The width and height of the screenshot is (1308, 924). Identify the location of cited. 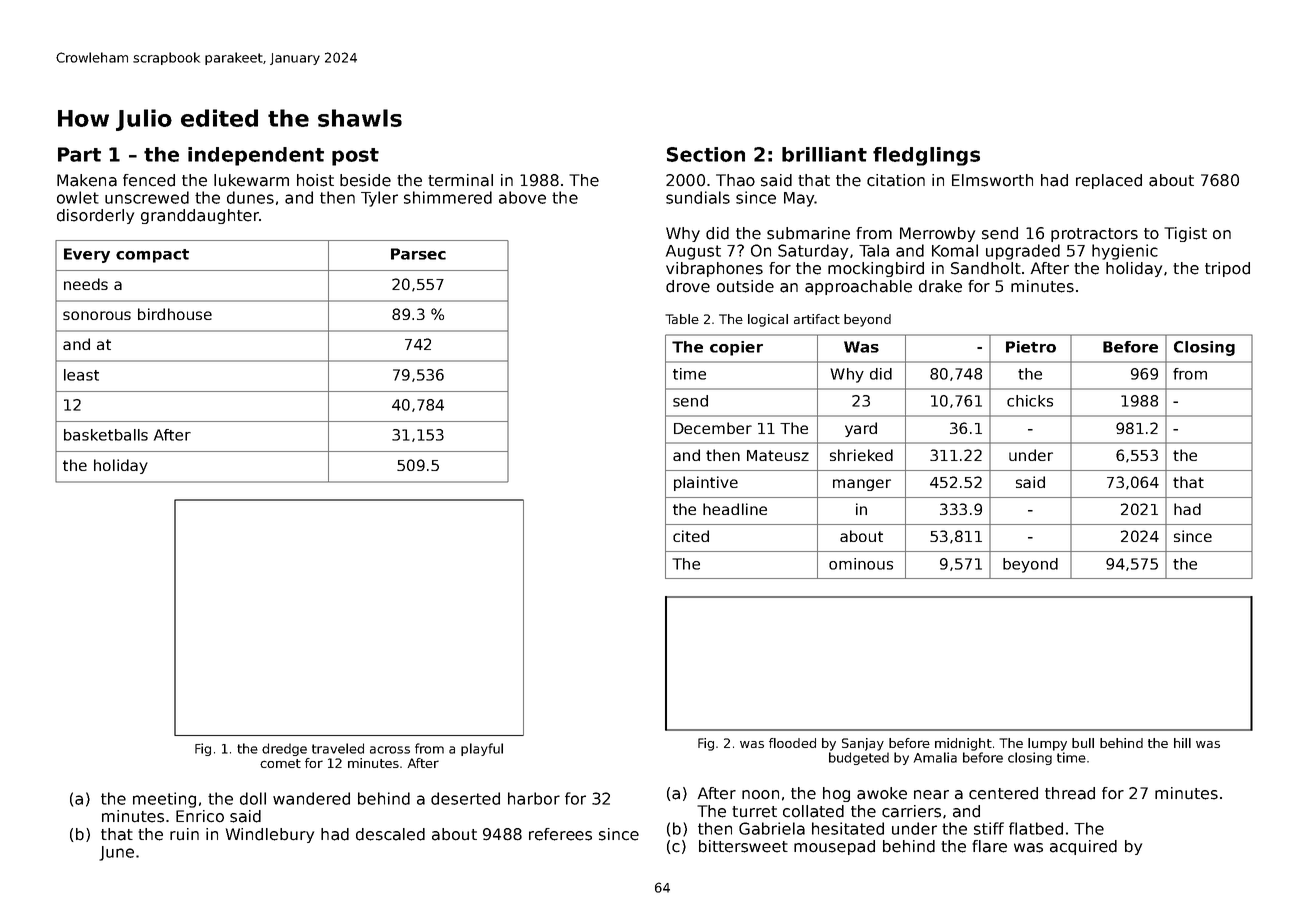
(691, 536).
